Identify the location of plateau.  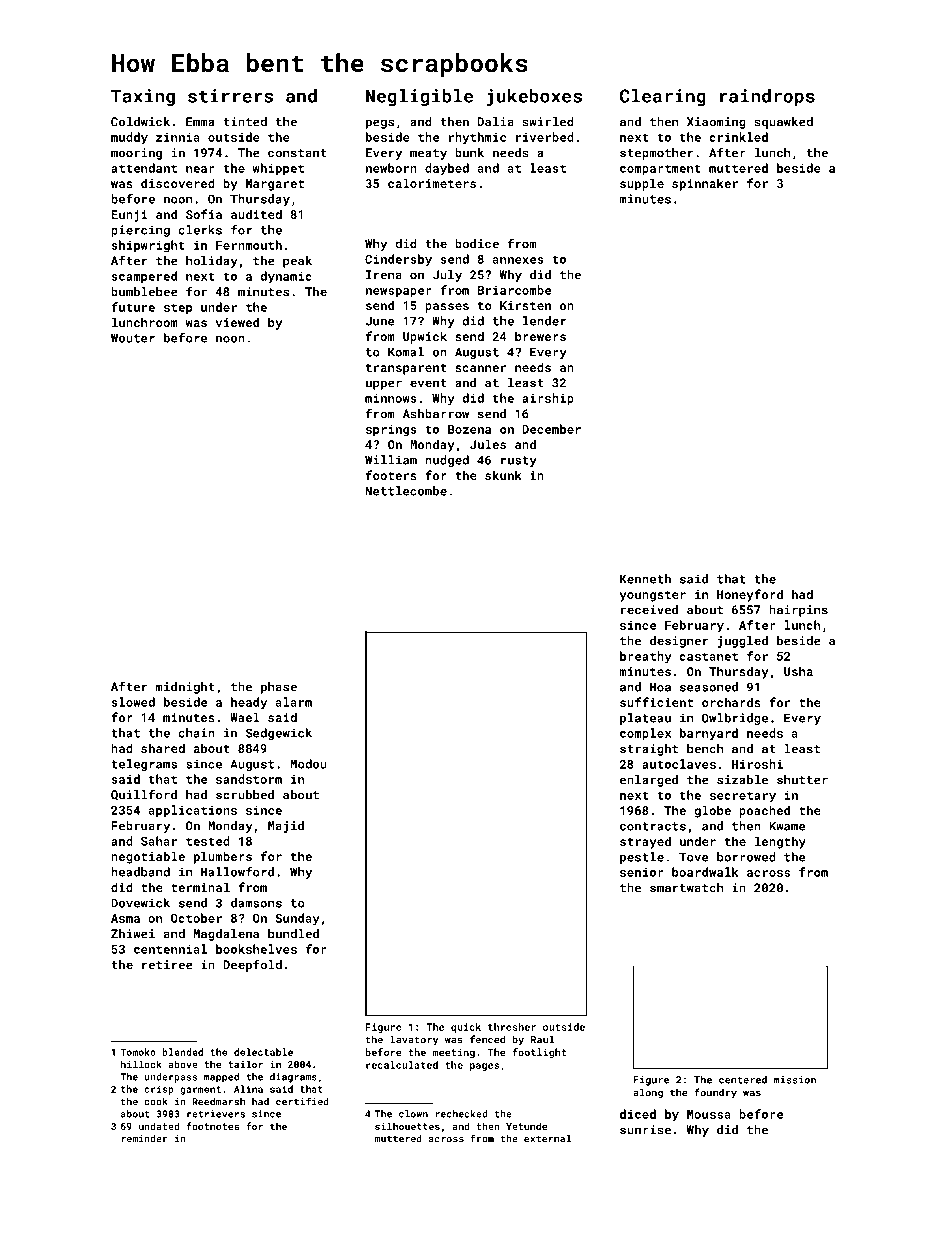
(645, 719).
